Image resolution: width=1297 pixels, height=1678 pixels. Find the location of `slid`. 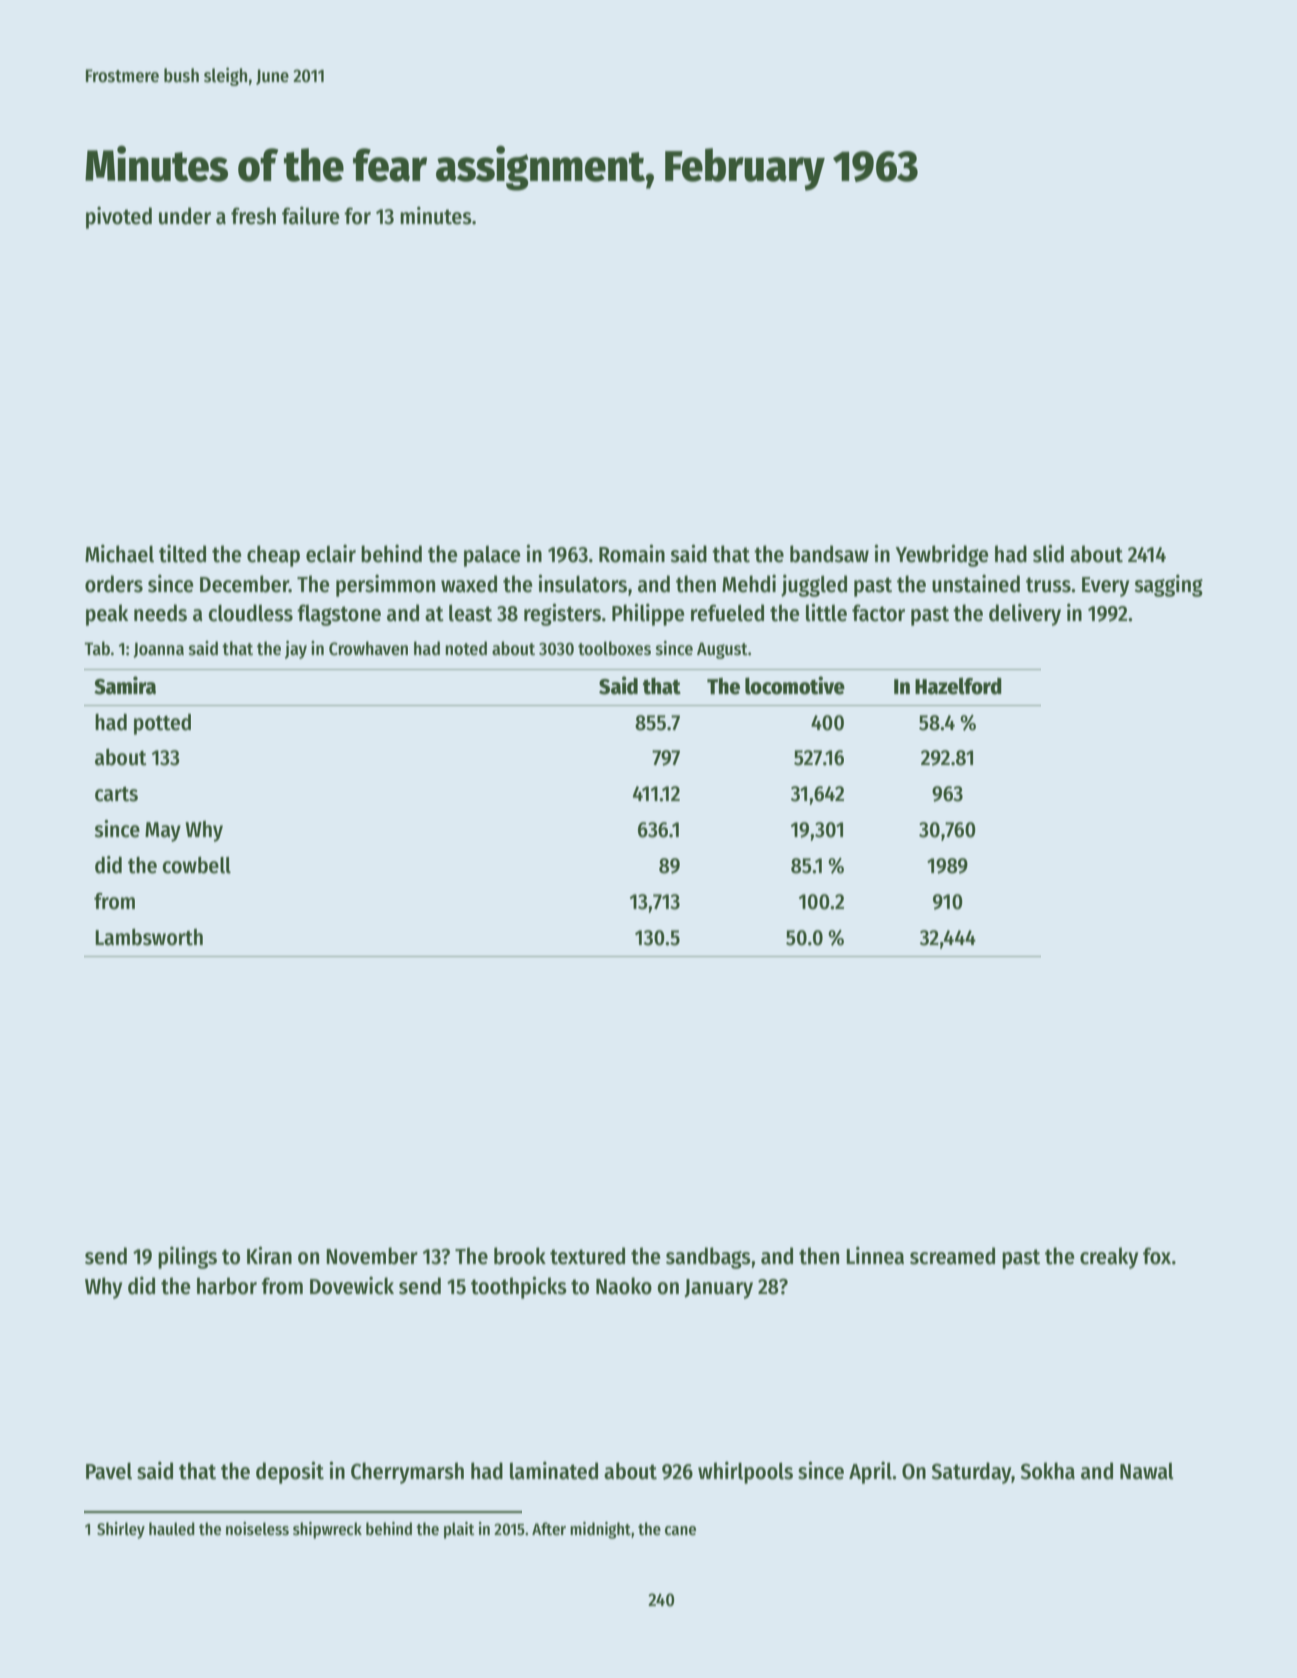

slid is located at coordinates (1048, 553).
